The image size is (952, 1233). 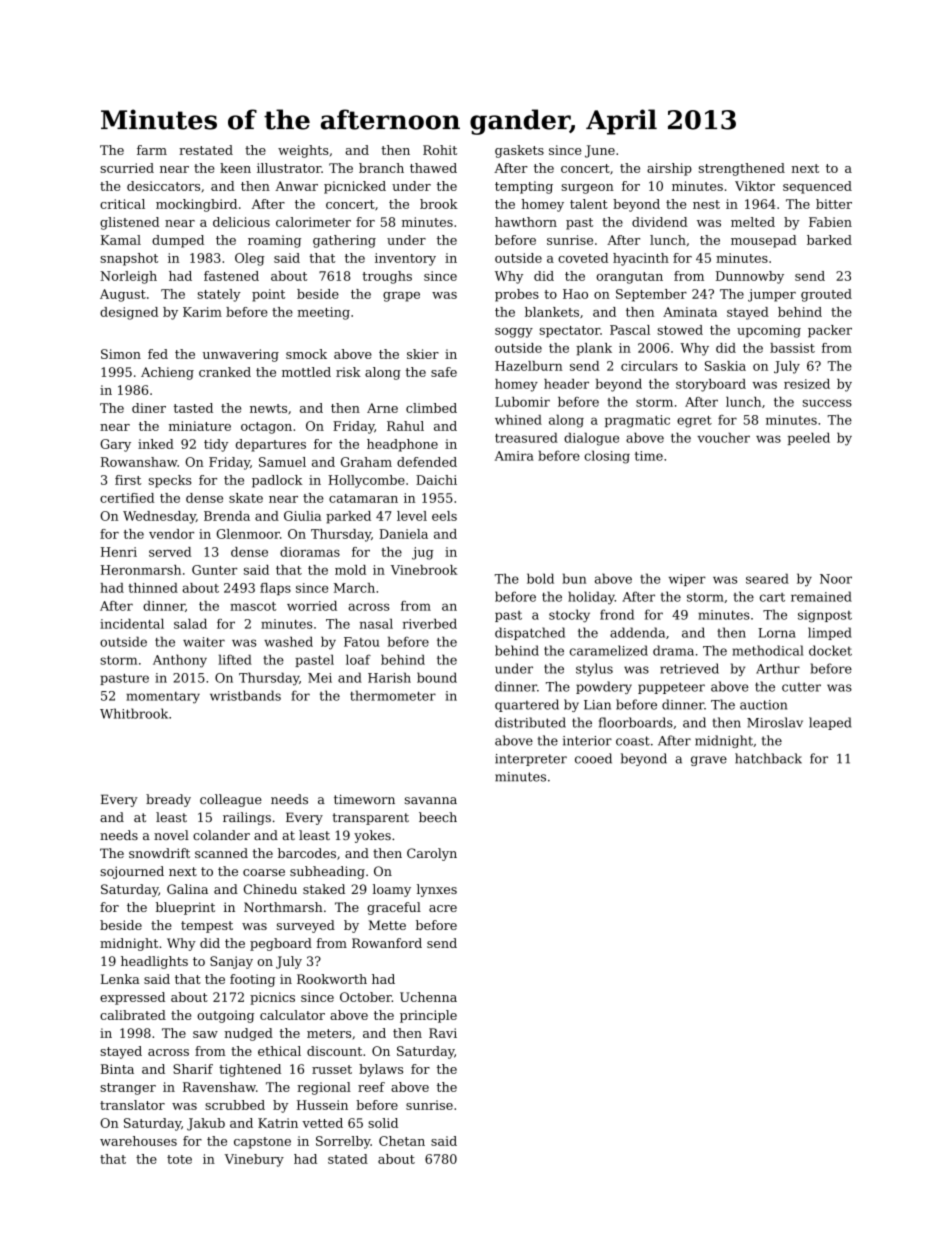 What do you see at coordinates (817, 187) in the page?
I see `sequenced` at bounding box center [817, 187].
